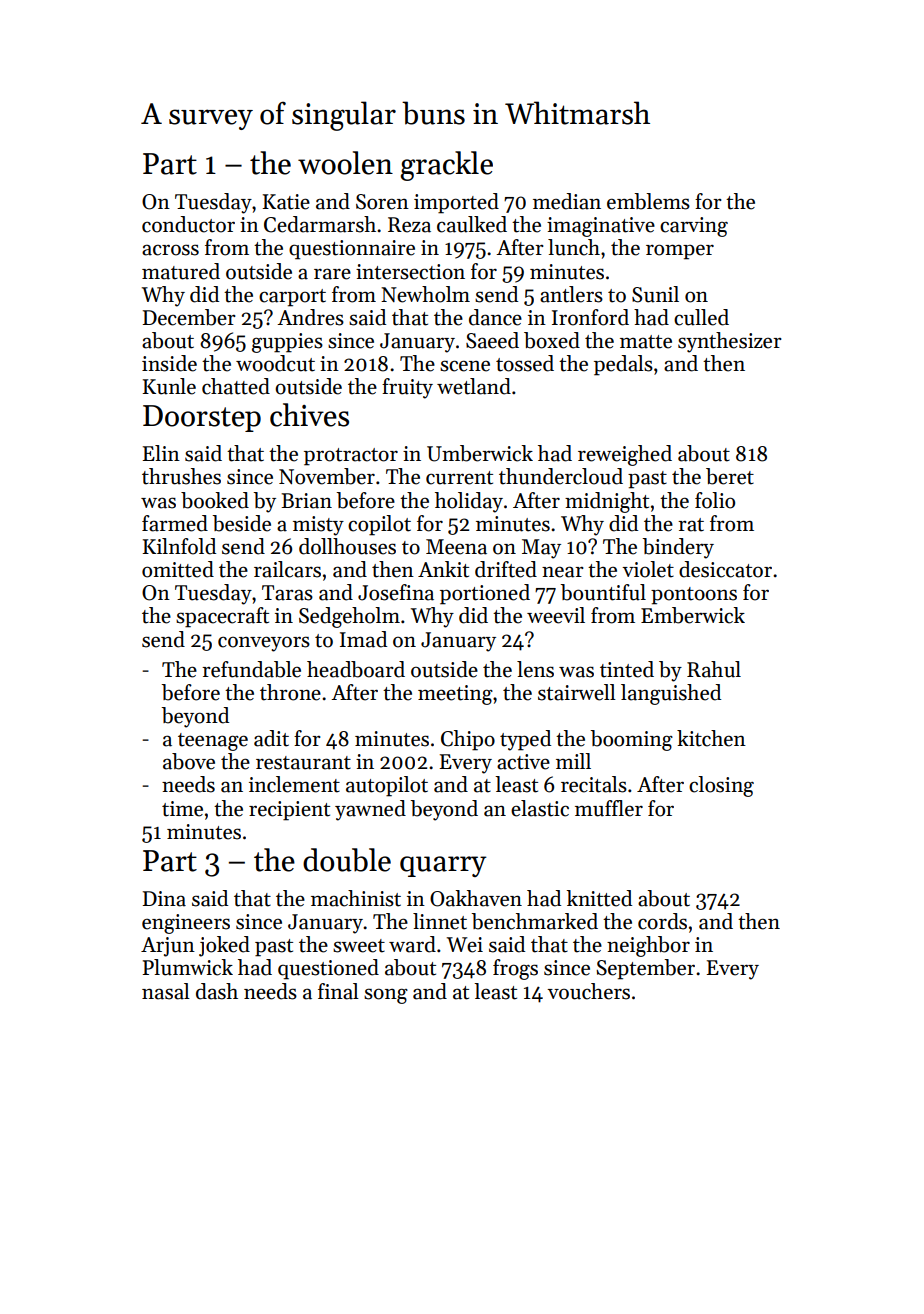 This image has width=924, height=1314. I want to click on protractor, so click(351, 457).
